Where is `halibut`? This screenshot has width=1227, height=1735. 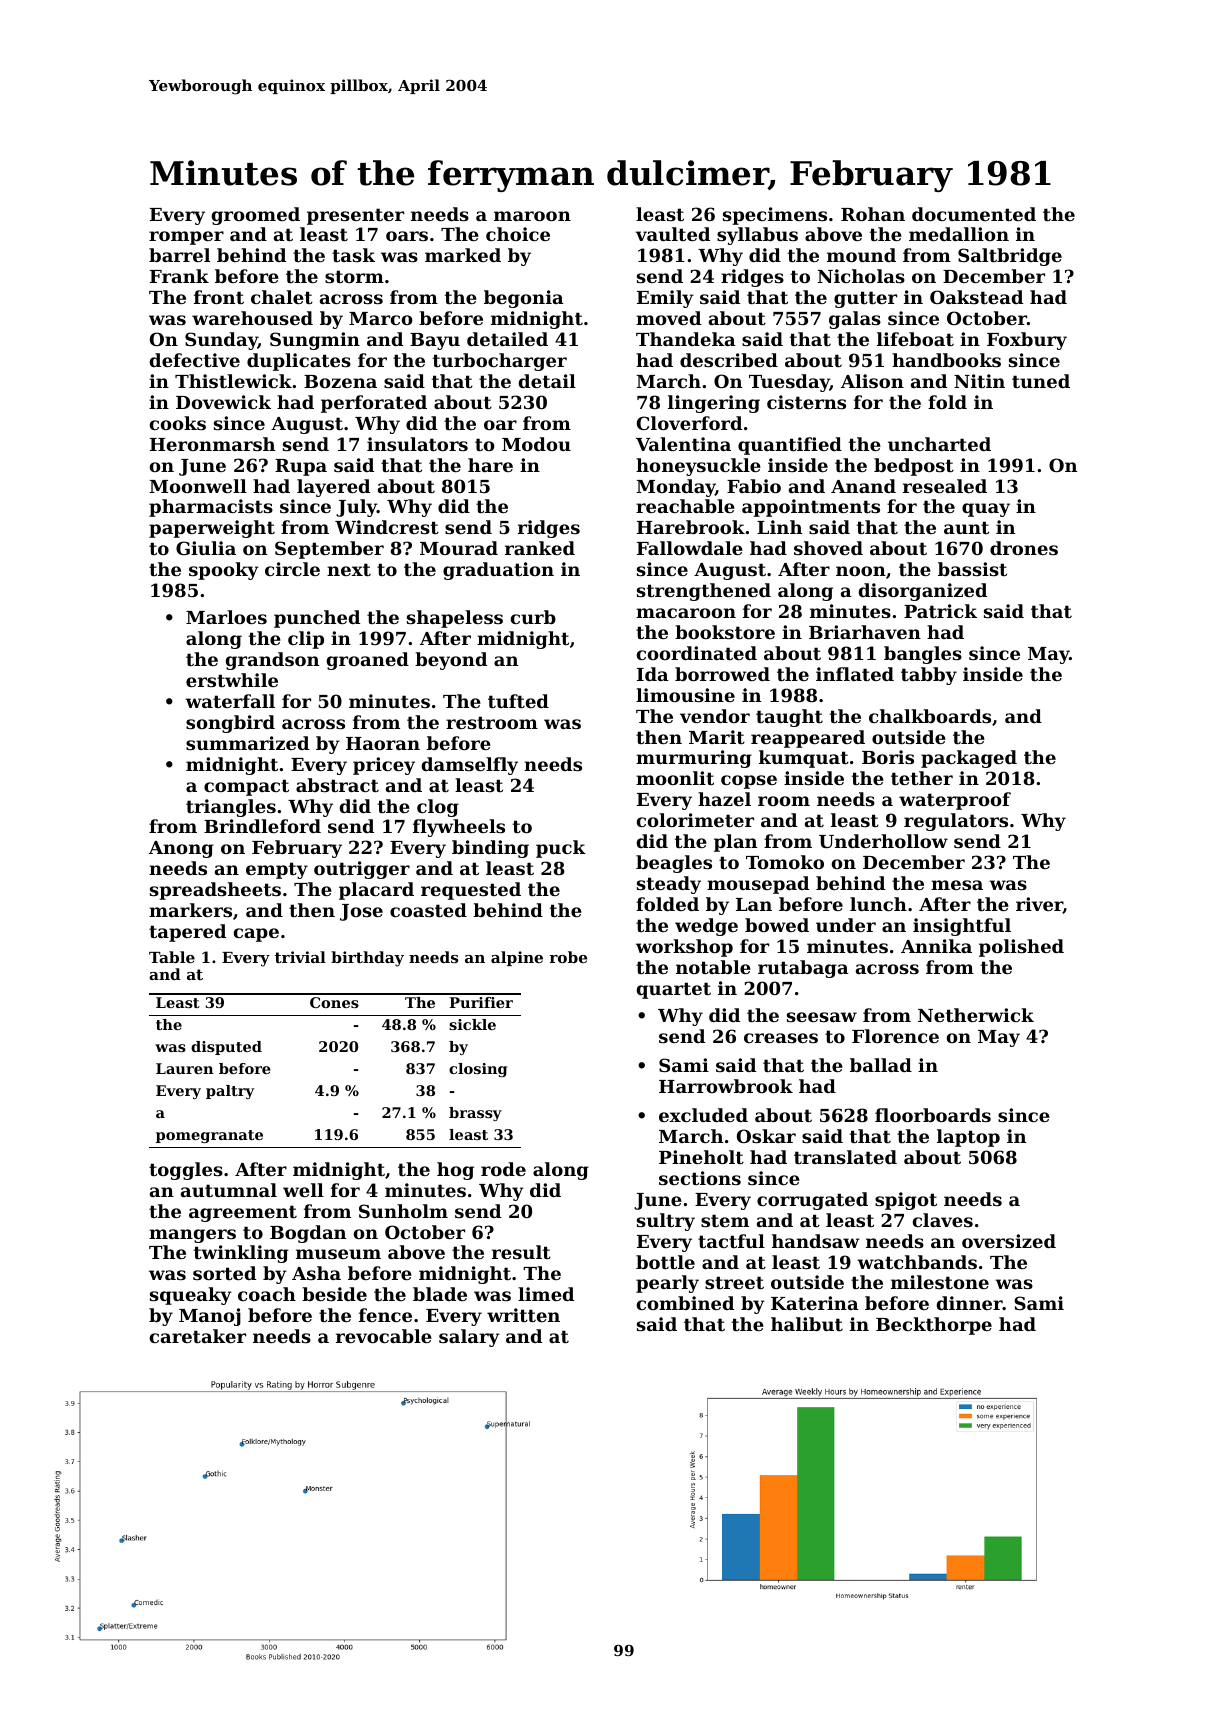
halibut is located at coordinates (807, 1324).
